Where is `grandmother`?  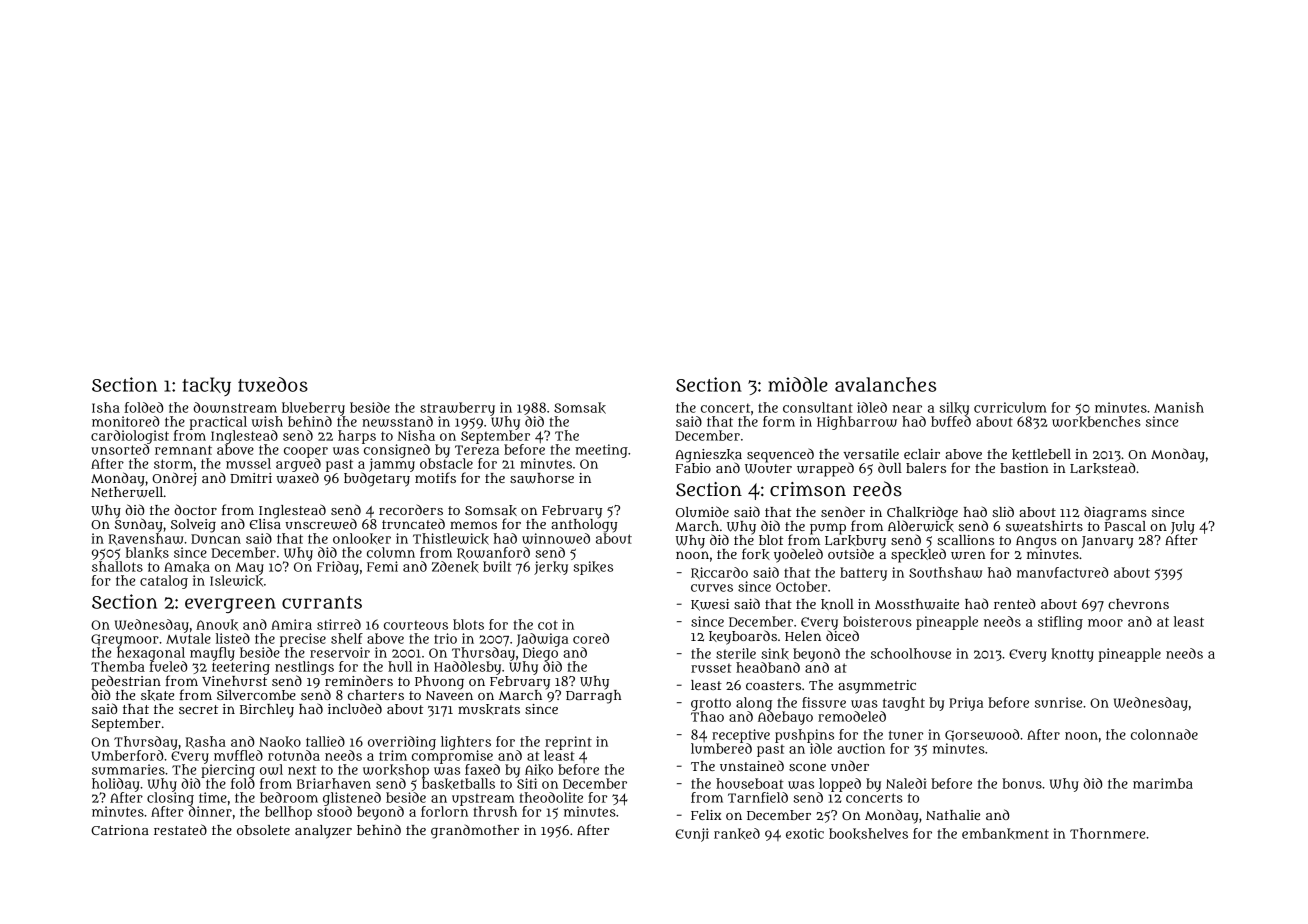 grandmother is located at coordinates (475, 832).
